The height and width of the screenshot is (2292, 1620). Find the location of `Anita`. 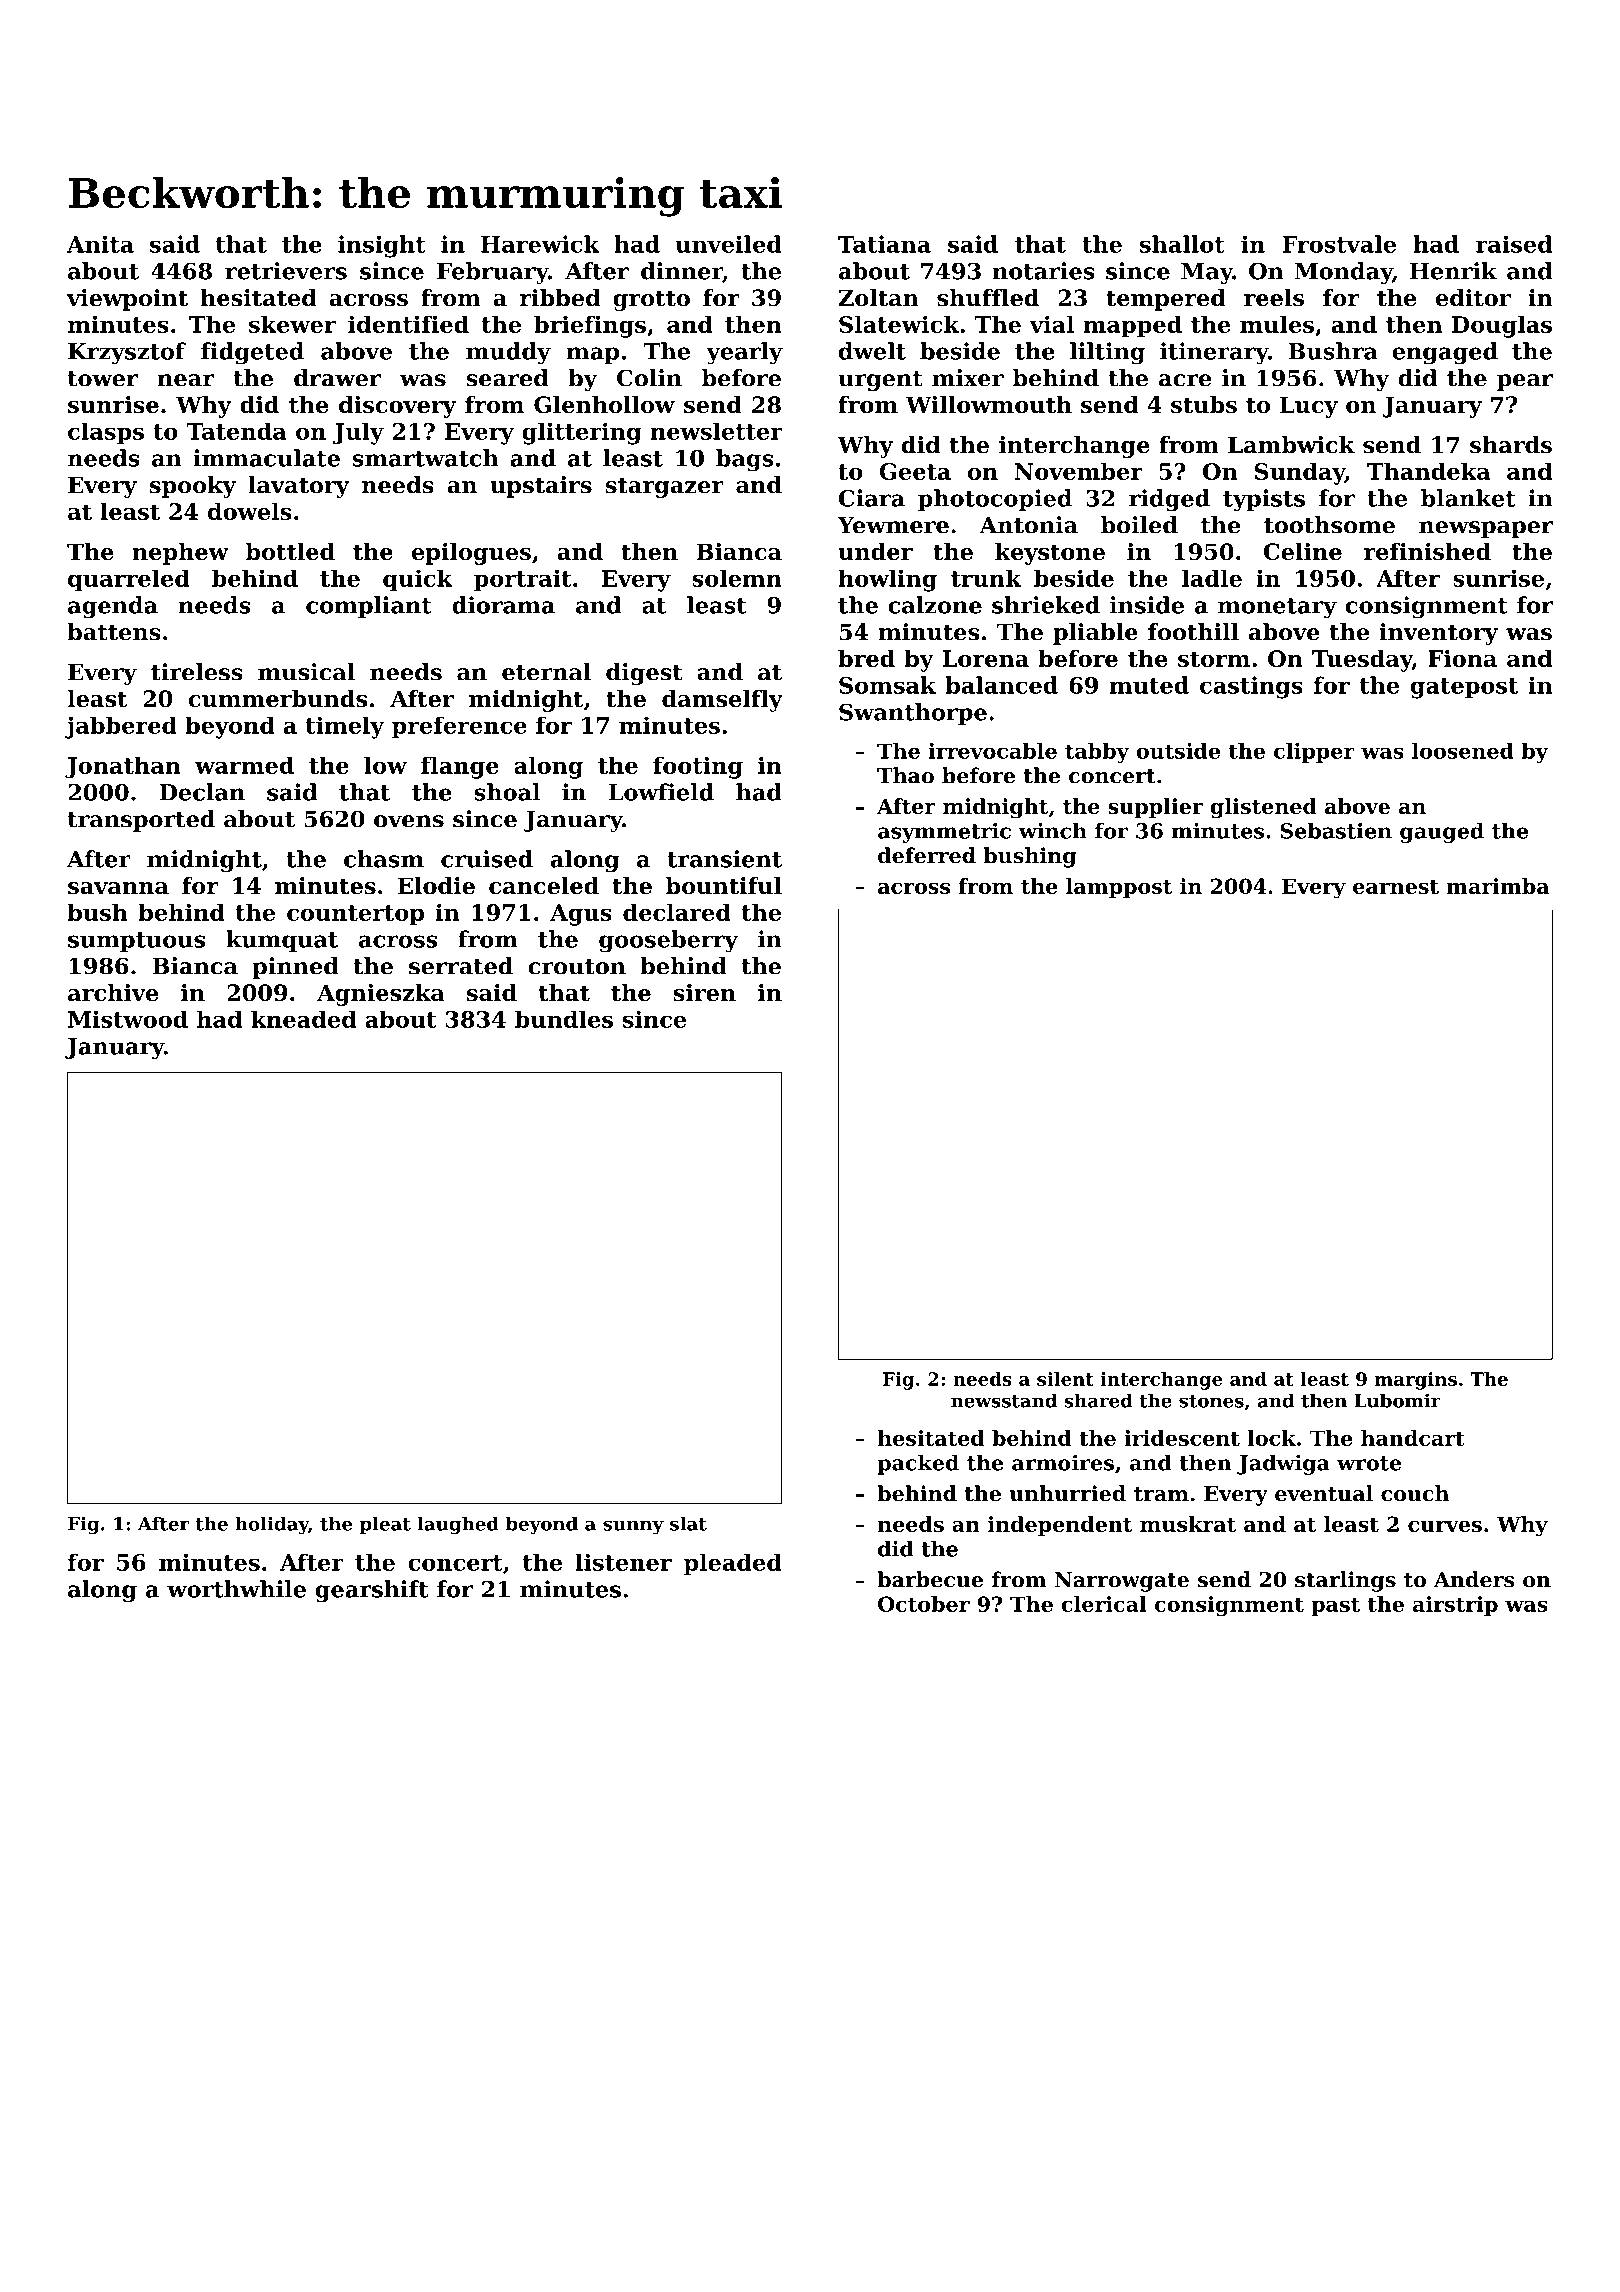

Anita is located at coordinates (100, 244).
